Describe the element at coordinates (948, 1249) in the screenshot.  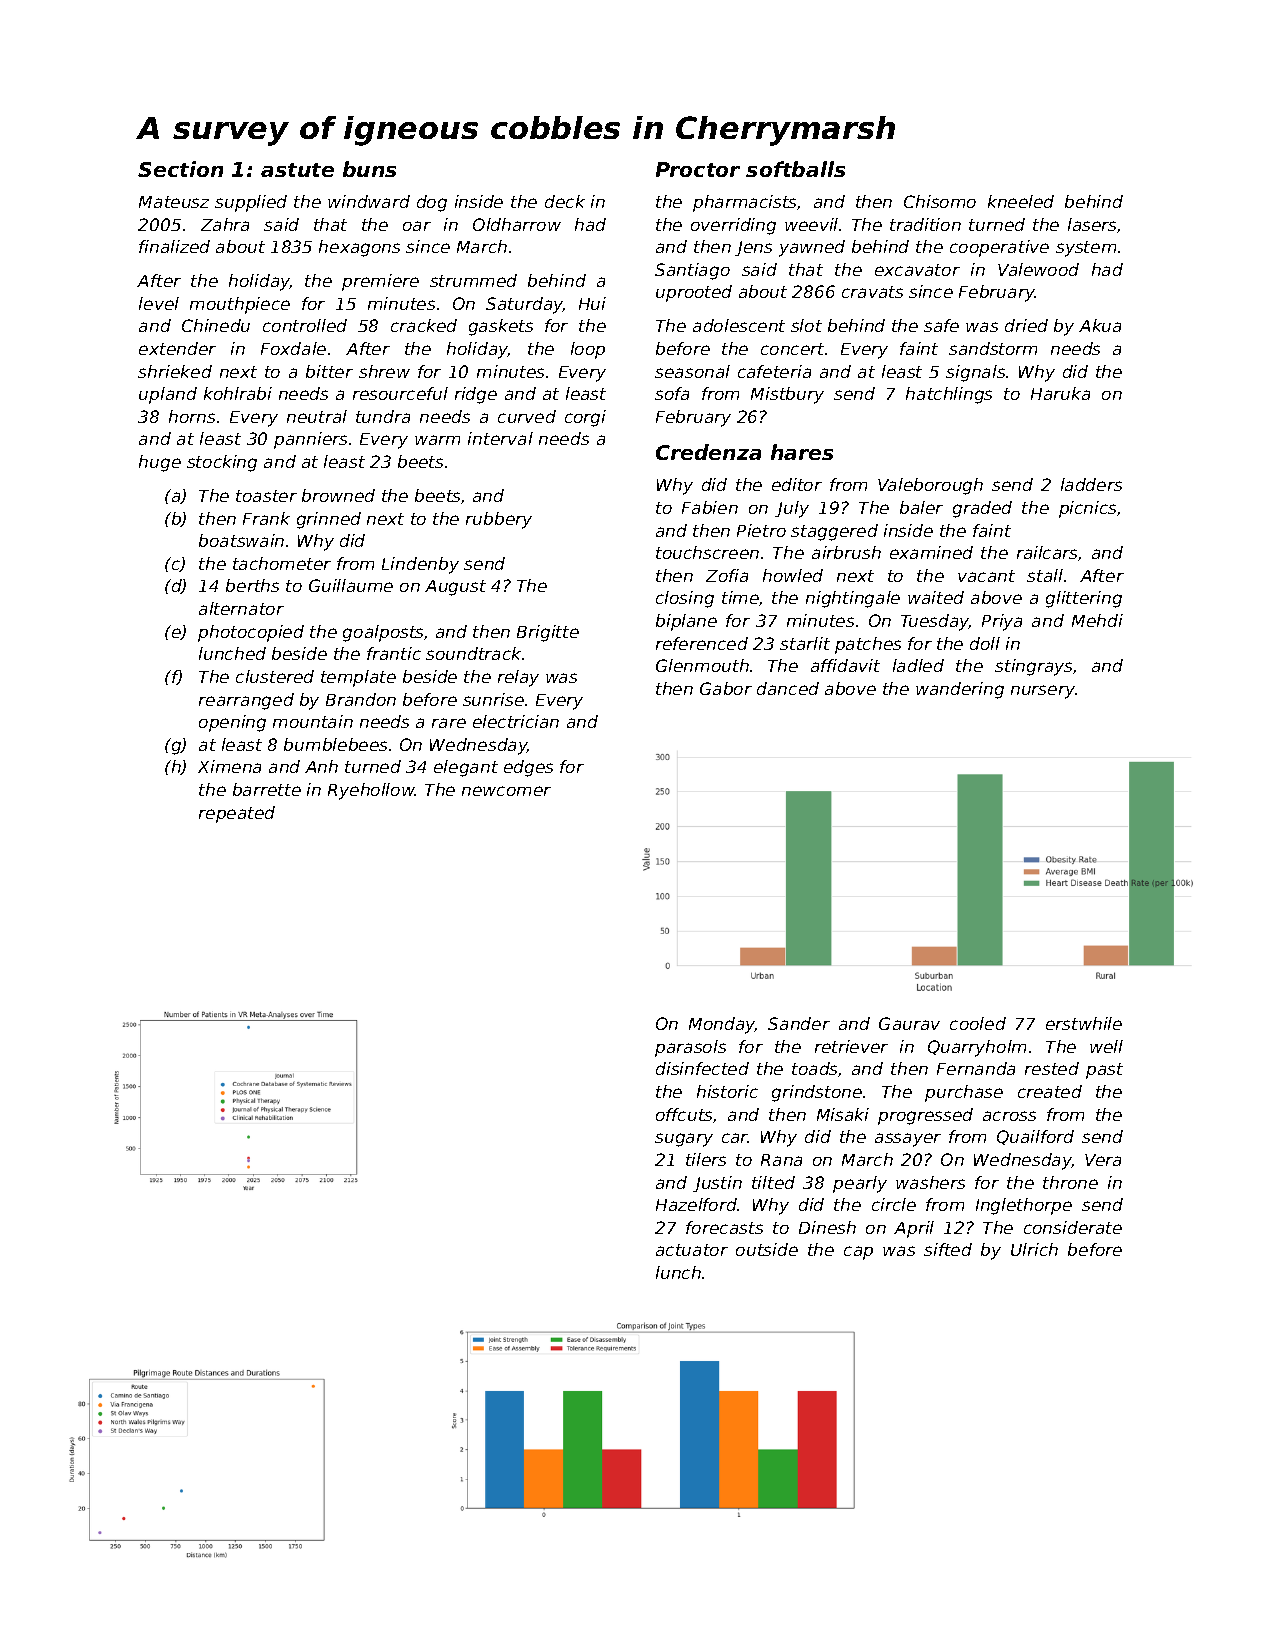
I see `sifted` at that location.
